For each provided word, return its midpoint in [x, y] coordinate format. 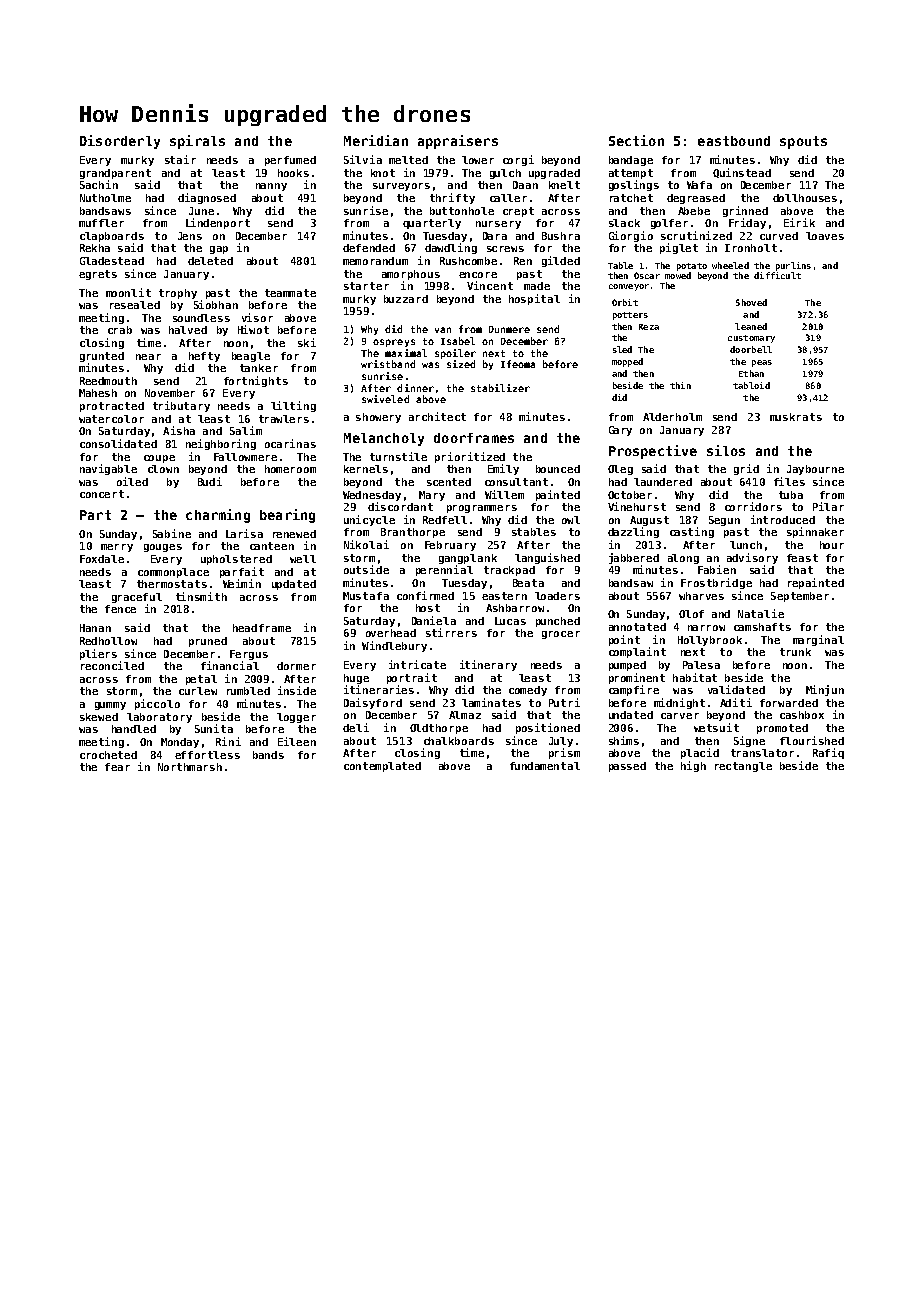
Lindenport [218, 223]
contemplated [382, 767]
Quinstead [742, 173]
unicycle [369, 520]
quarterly [432, 224]
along [683, 559]
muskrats [796, 417]
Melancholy [384, 439]
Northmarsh [190, 767]
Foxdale [102, 559]
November [170, 393]
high [693, 766]
